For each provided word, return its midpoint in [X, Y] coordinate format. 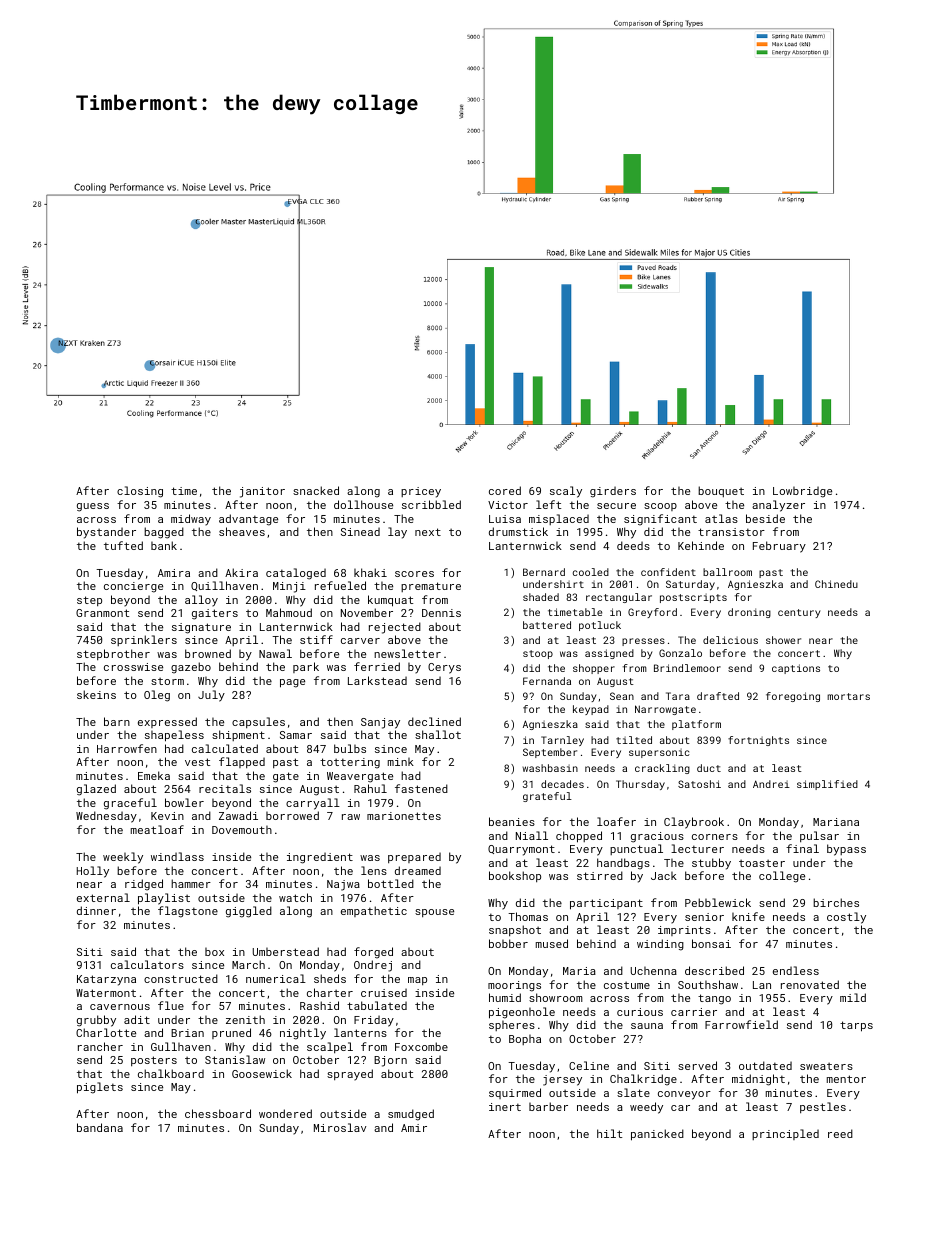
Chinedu [836, 584]
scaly [566, 492]
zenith [245, 1019]
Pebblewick [718, 902]
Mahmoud [289, 612]
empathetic [374, 911]
